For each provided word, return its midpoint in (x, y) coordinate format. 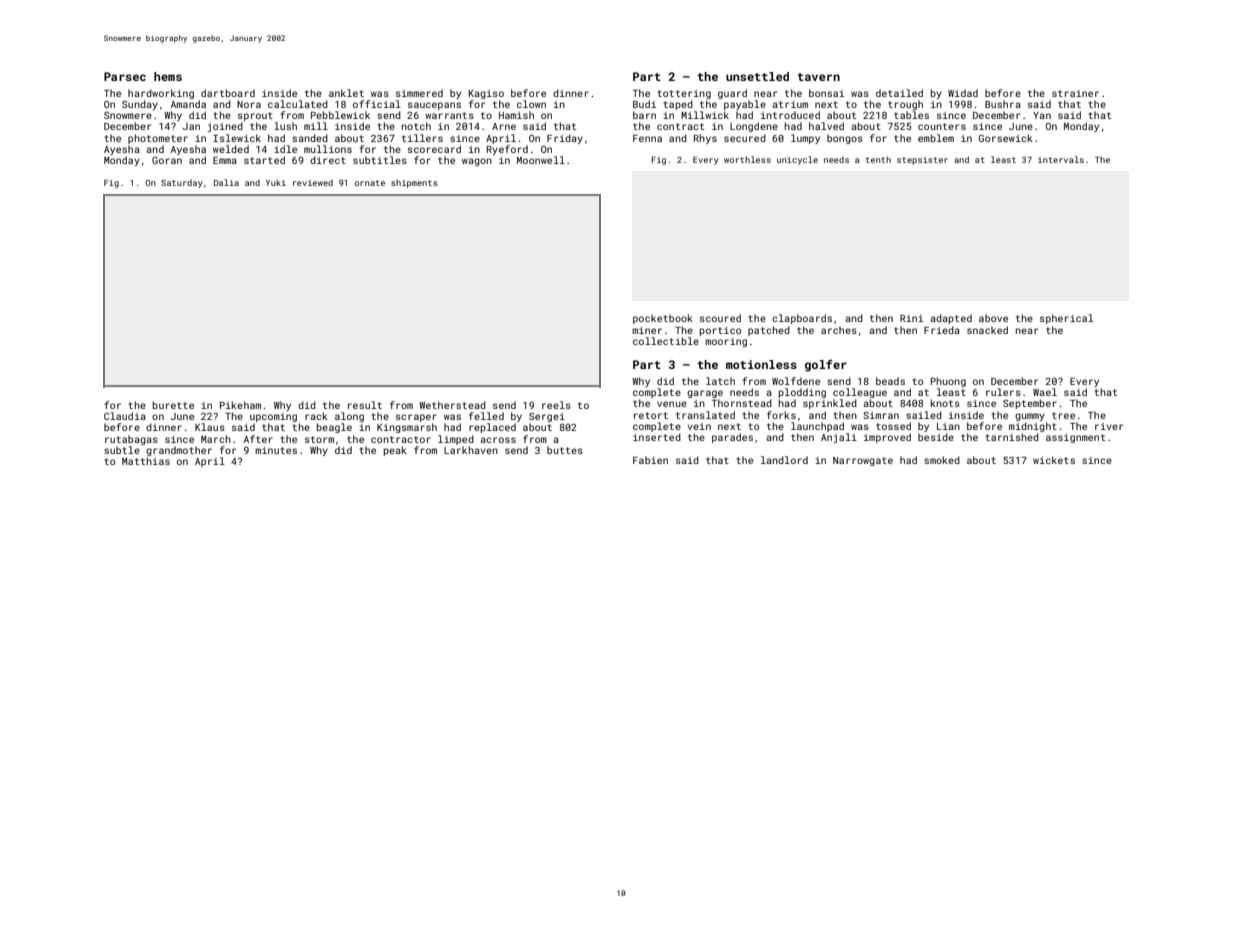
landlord (784, 460)
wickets (1054, 460)
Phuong (948, 382)
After (258, 439)
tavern (818, 77)
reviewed (313, 182)
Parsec (125, 76)
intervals (1061, 159)
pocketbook (663, 319)
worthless (747, 159)
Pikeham (240, 405)
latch (720, 381)
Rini (911, 318)
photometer (158, 139)
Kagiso (486, 94)
